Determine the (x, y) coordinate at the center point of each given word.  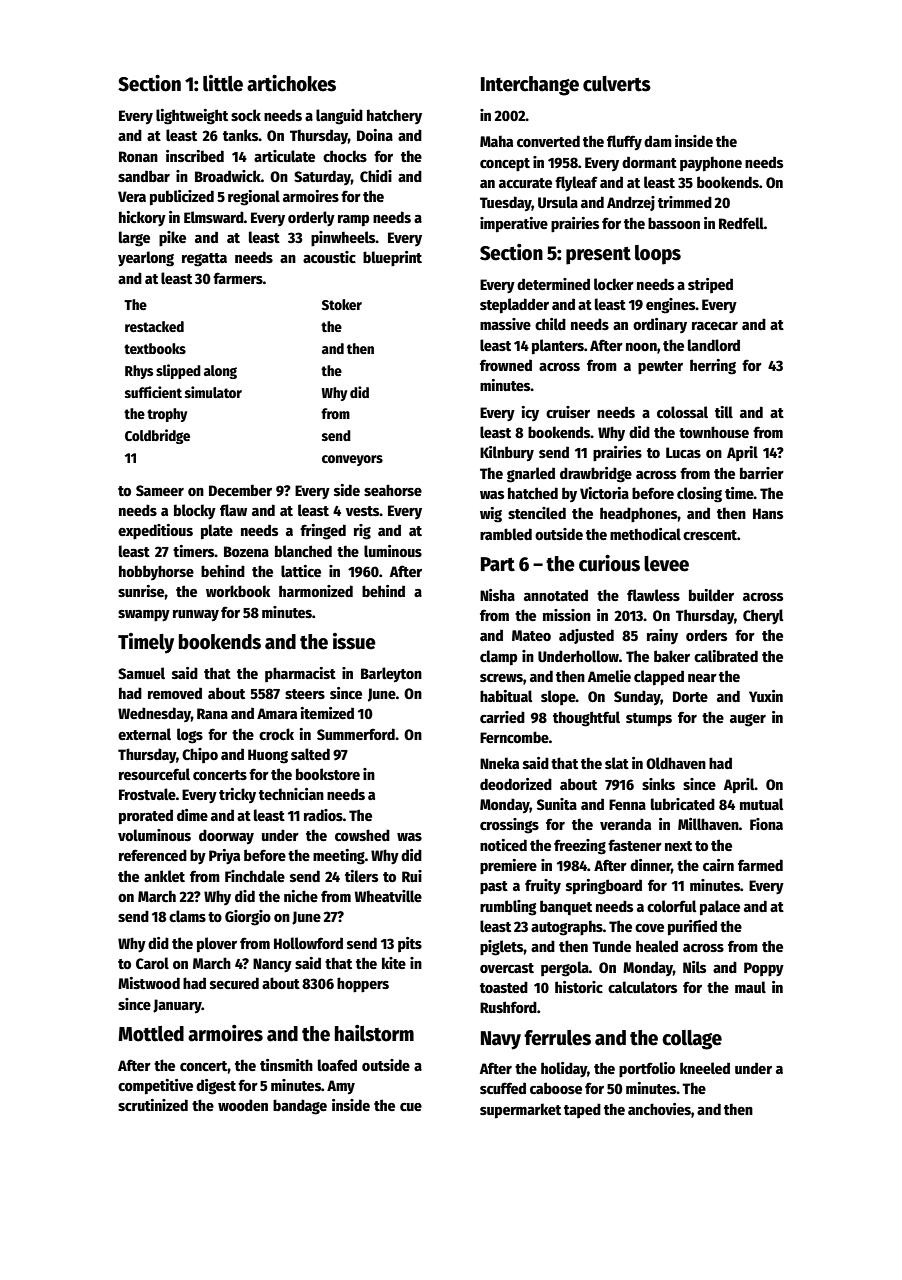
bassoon (674, 223)
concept (505, 165)
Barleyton (391, 674)
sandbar (144, 176)
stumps (649, 720)
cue (411, 1107)
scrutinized (153, 1105)
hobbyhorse (156, 572)
